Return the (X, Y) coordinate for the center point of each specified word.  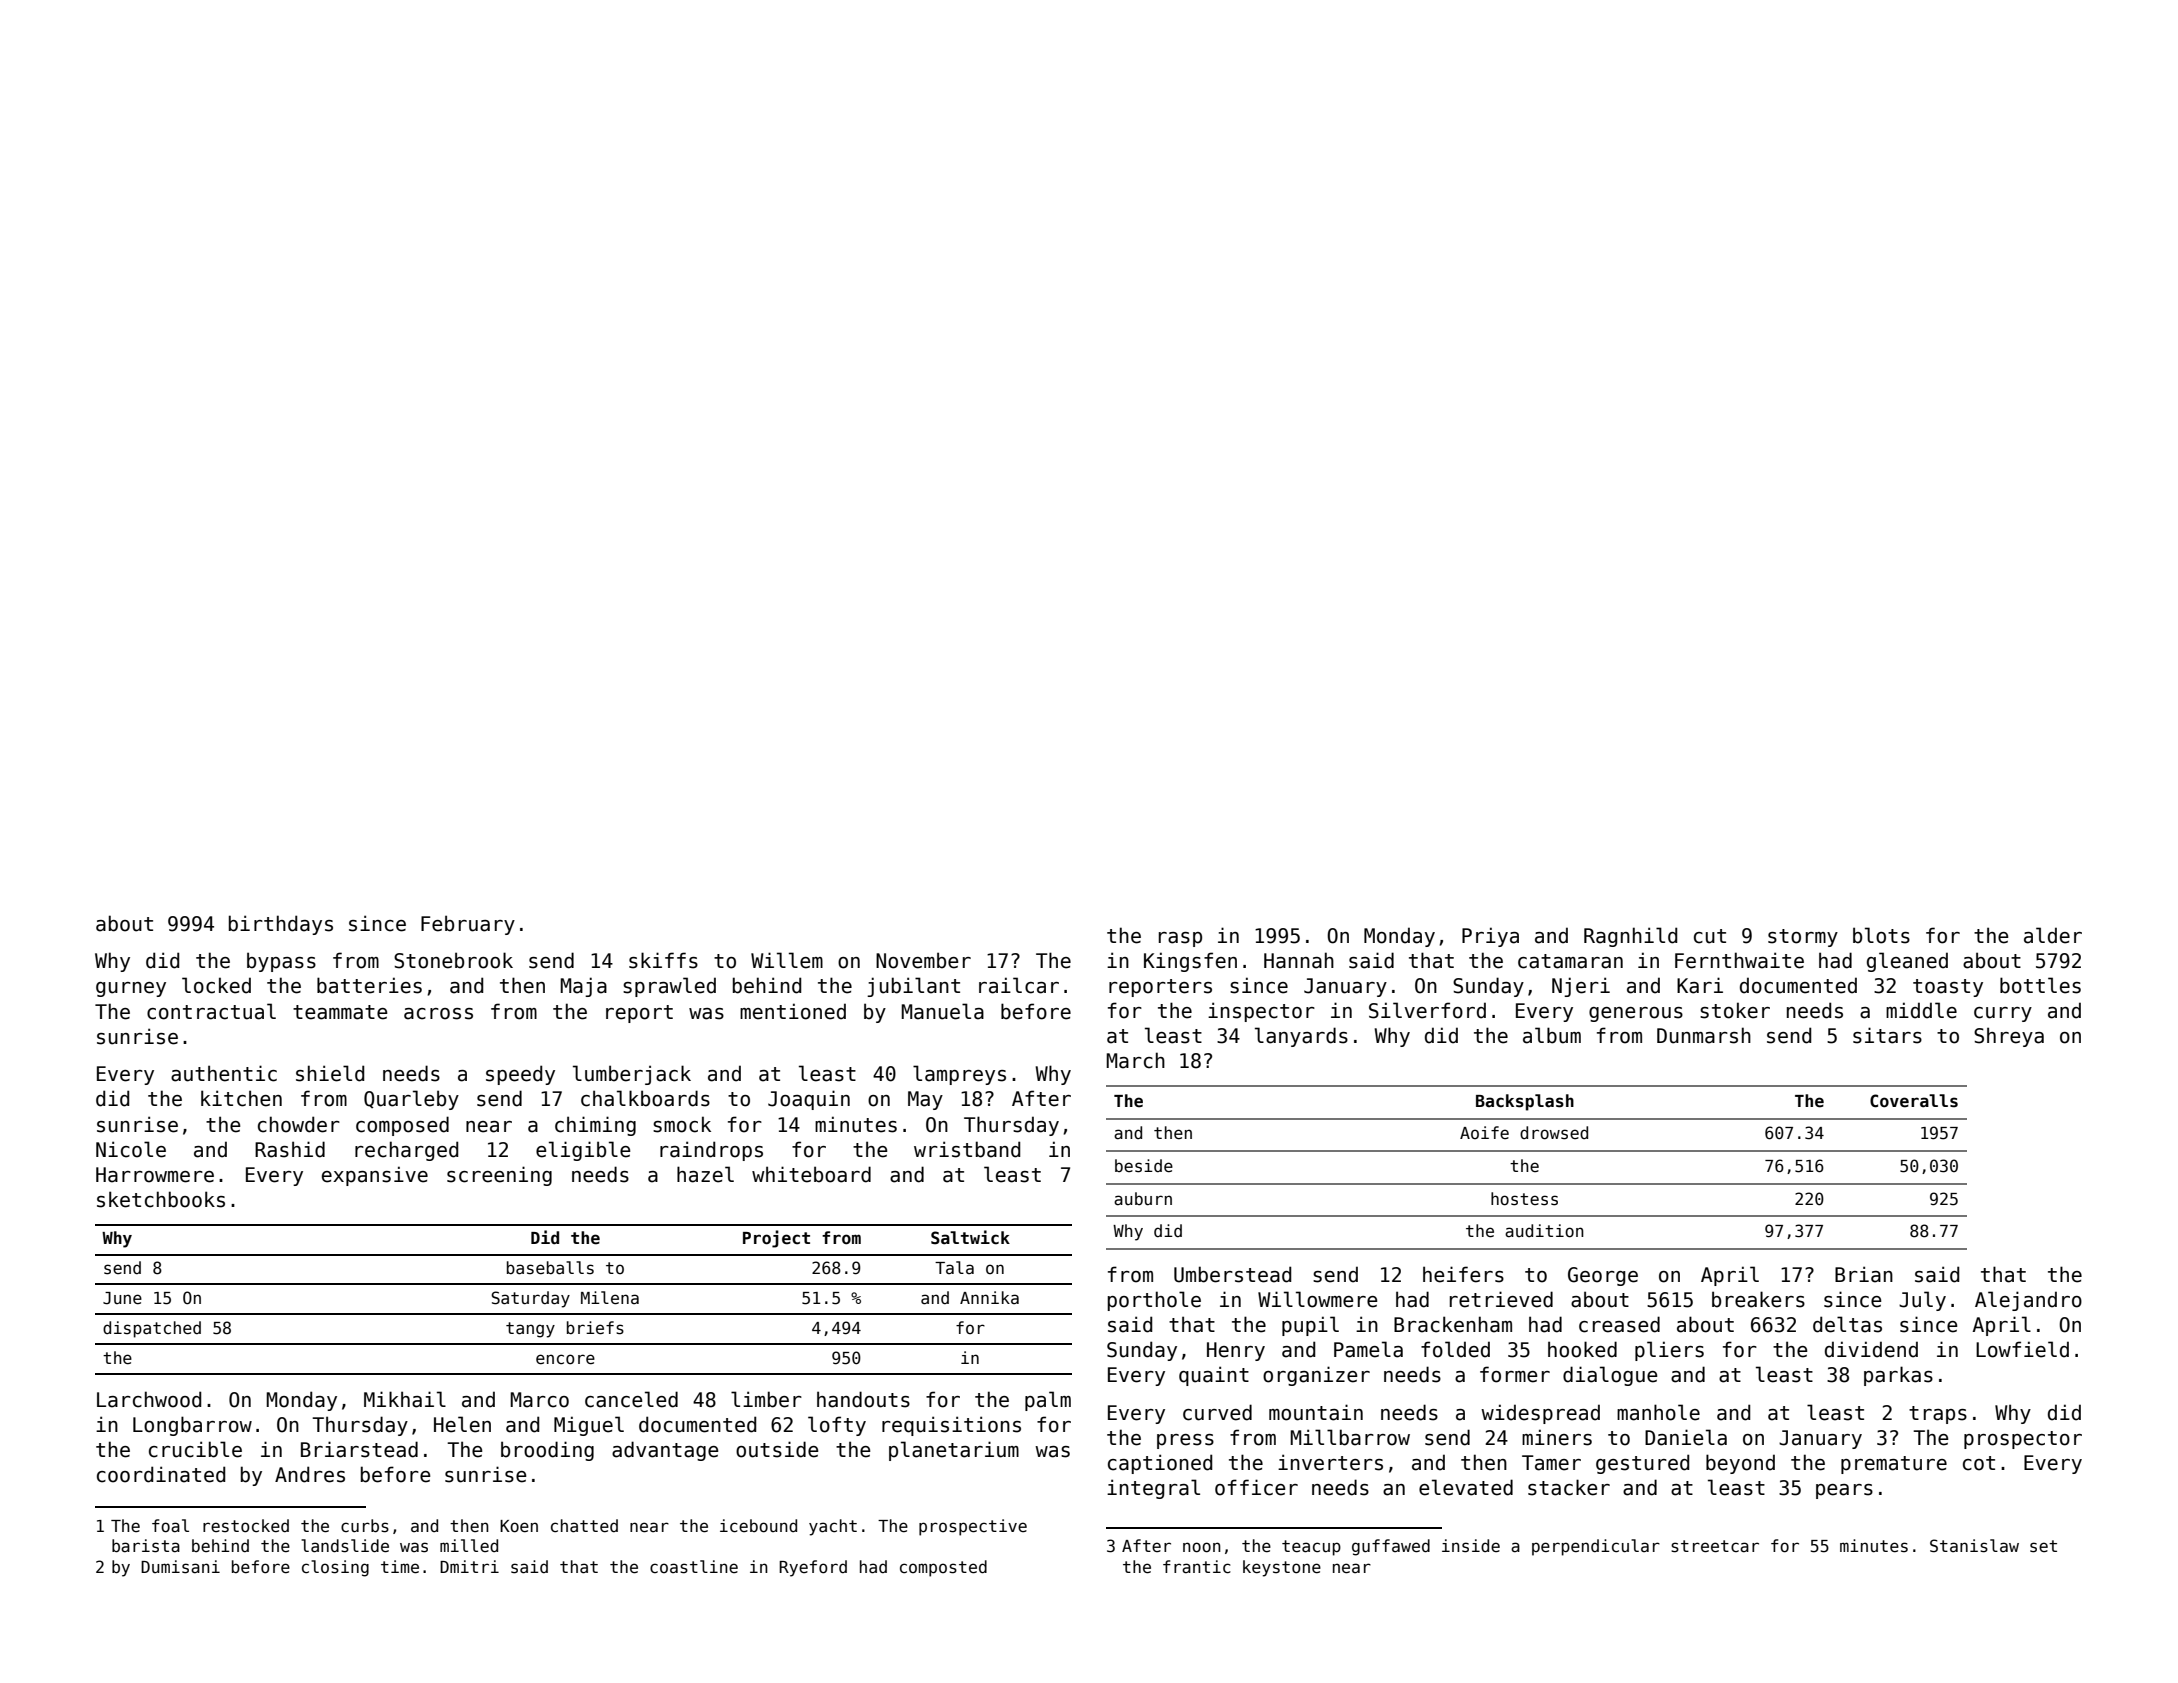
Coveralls (1914, 1101)
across (438, 1014)
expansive (375, 1176)
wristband (967, 1149)
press (1185, 1441)
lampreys (959, 1075)
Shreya (2009, 1037)
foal (170, 1526)
